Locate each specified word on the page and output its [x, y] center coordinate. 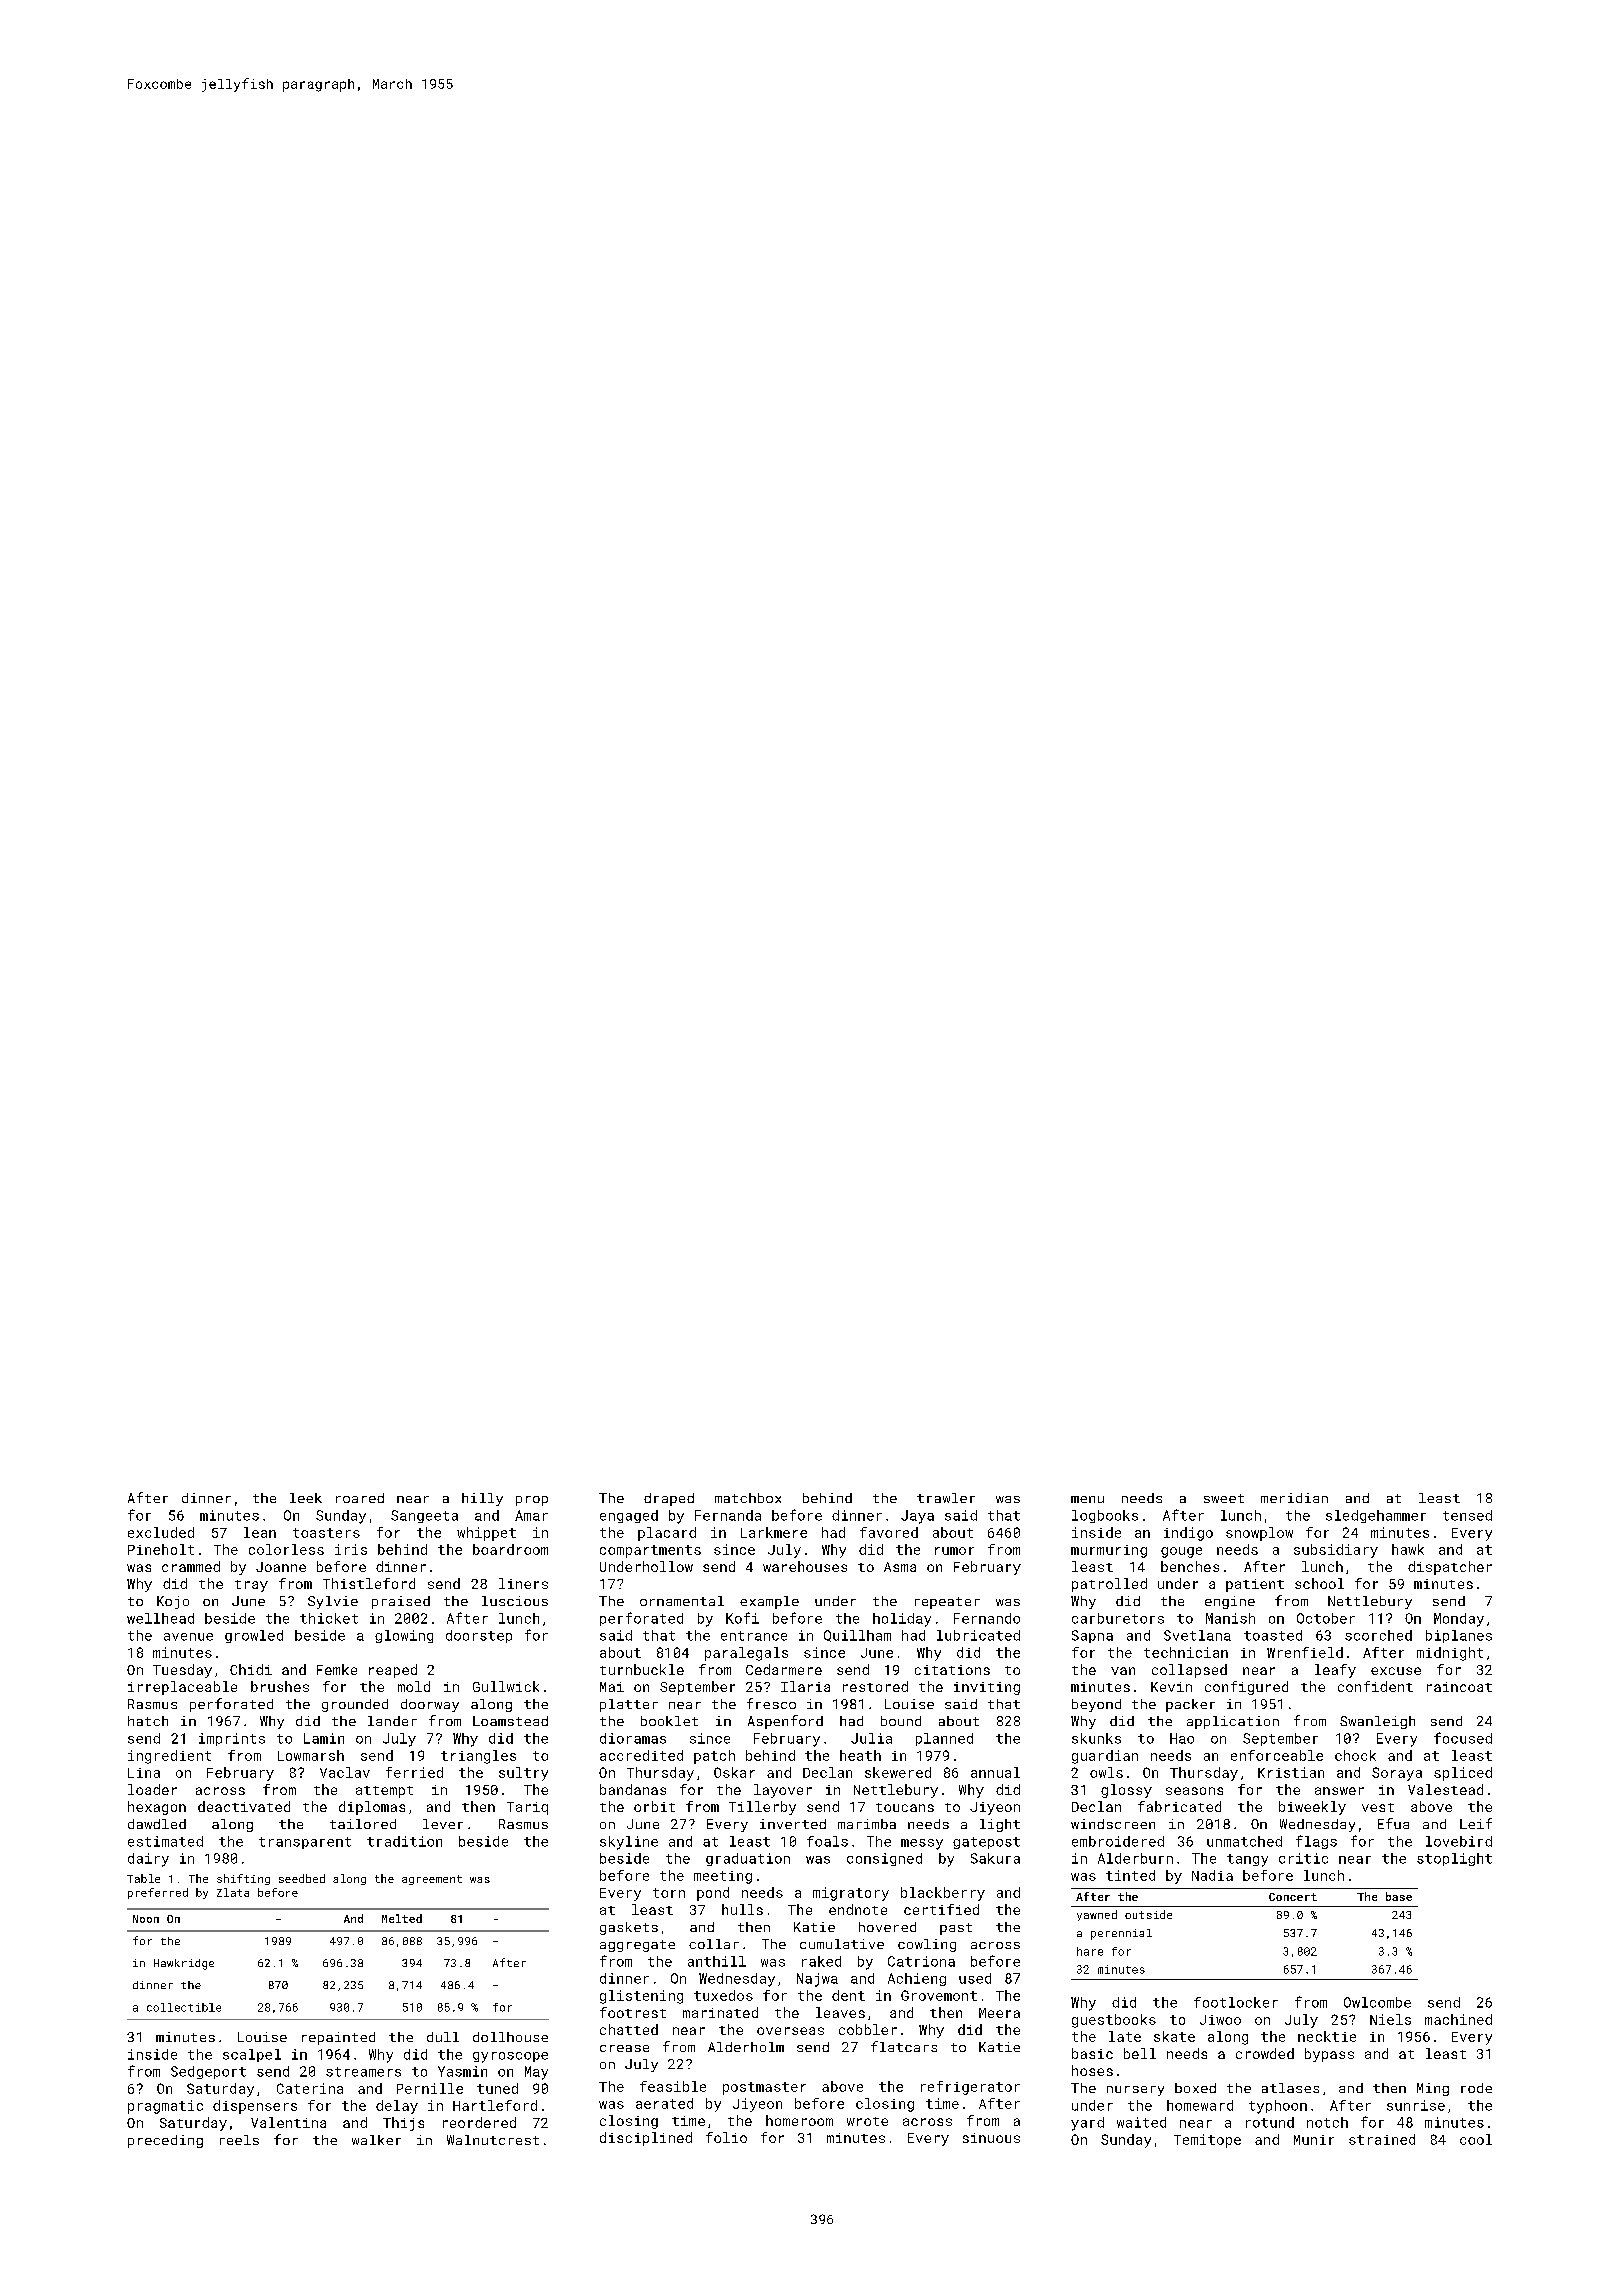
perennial [1121, 1934]
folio [726, 2137]
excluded [161, 1532]
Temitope [1207, 2141]
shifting [243, 1879]
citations [952, 1670]
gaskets [629, 1928]
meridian [1294, 1498]
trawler [946, 1498]
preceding [165, 2141]
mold [414, 1686]
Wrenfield [1305, 1652]
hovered [887, 1927]
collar [714, 1944]
